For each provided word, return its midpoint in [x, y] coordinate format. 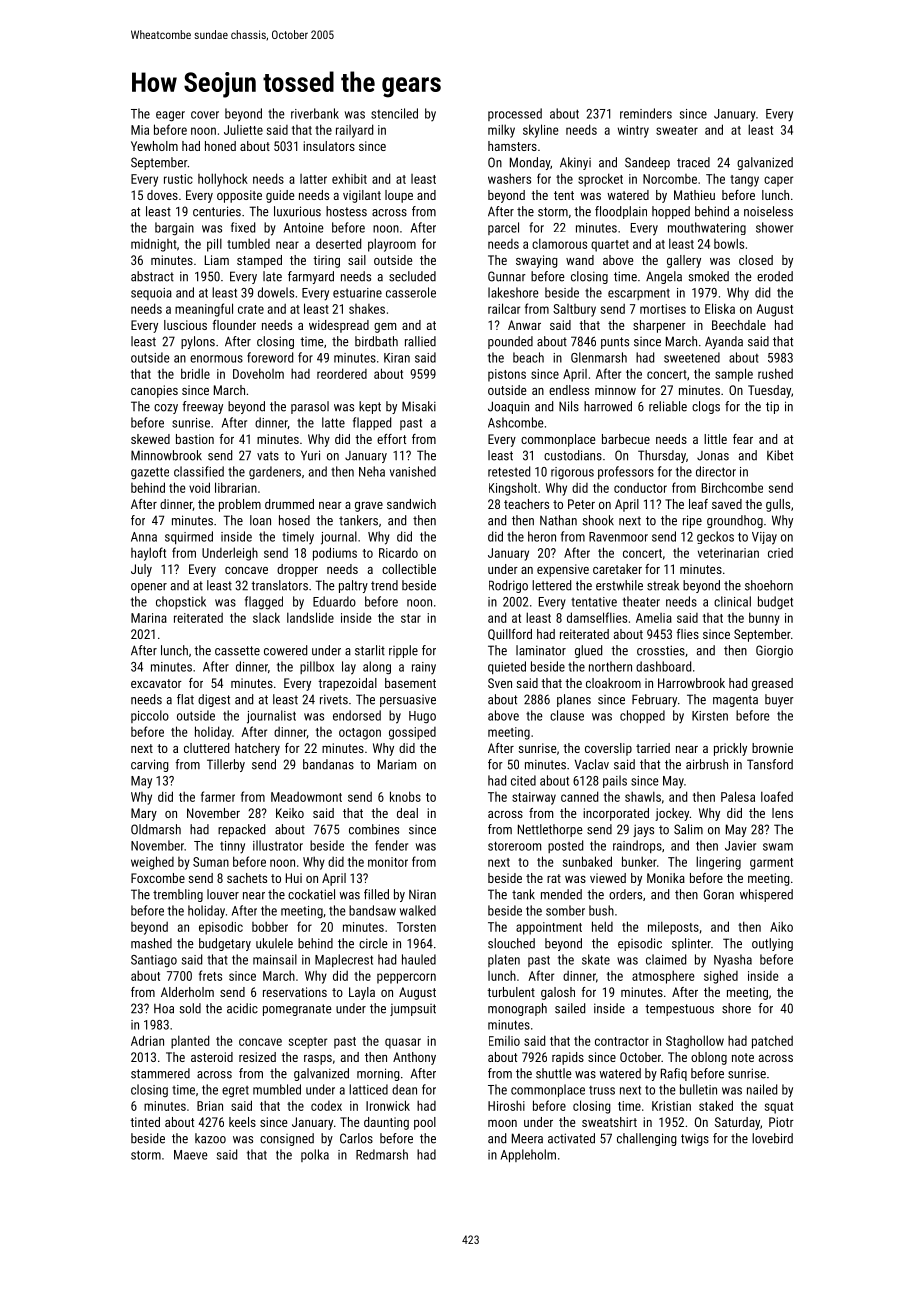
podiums [335, 554]
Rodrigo [508, 586]
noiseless [768, 211]
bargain [174, 229]
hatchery [257, 749]
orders [625, 894]
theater [641, 601]
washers [509, 178]
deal [407, 813]
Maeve [191, 1155]
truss [602, 1090]
